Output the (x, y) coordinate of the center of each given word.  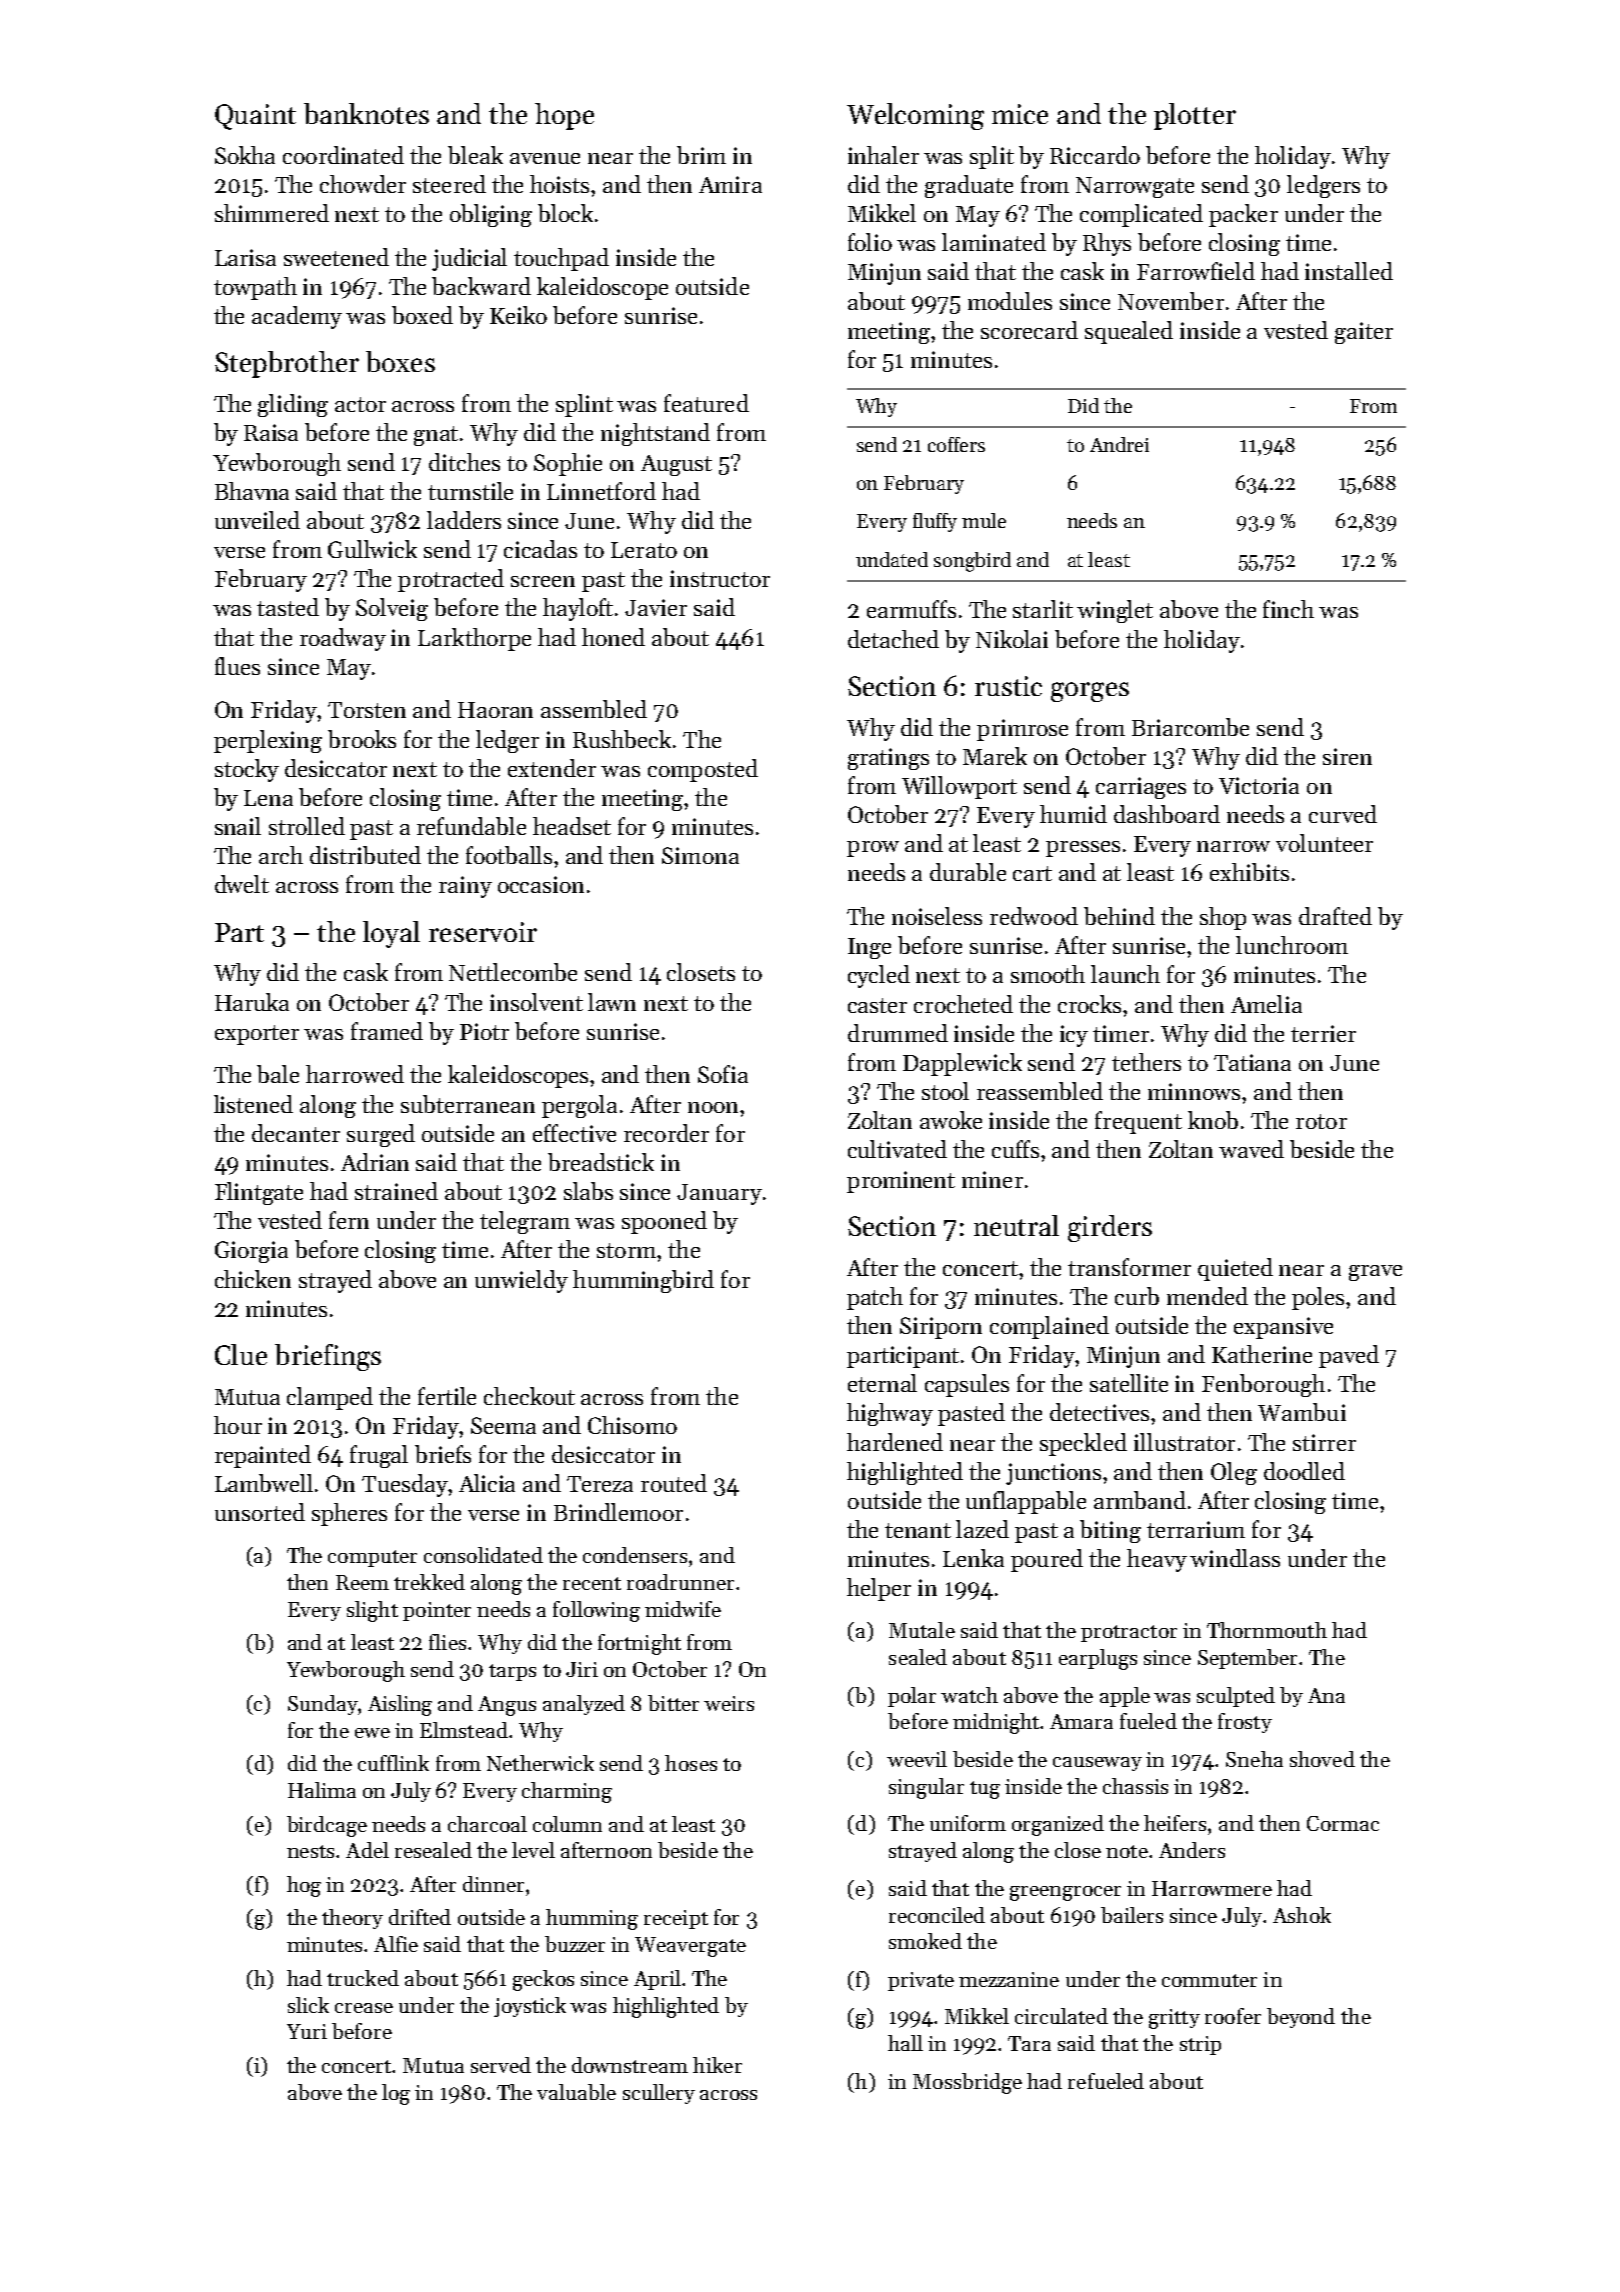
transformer (1129, 1267)
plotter (1195, 116)
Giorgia (251, 1252)
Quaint (255, 117)
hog (304, 1886)
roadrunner (680, 1582)
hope (564, 116)
